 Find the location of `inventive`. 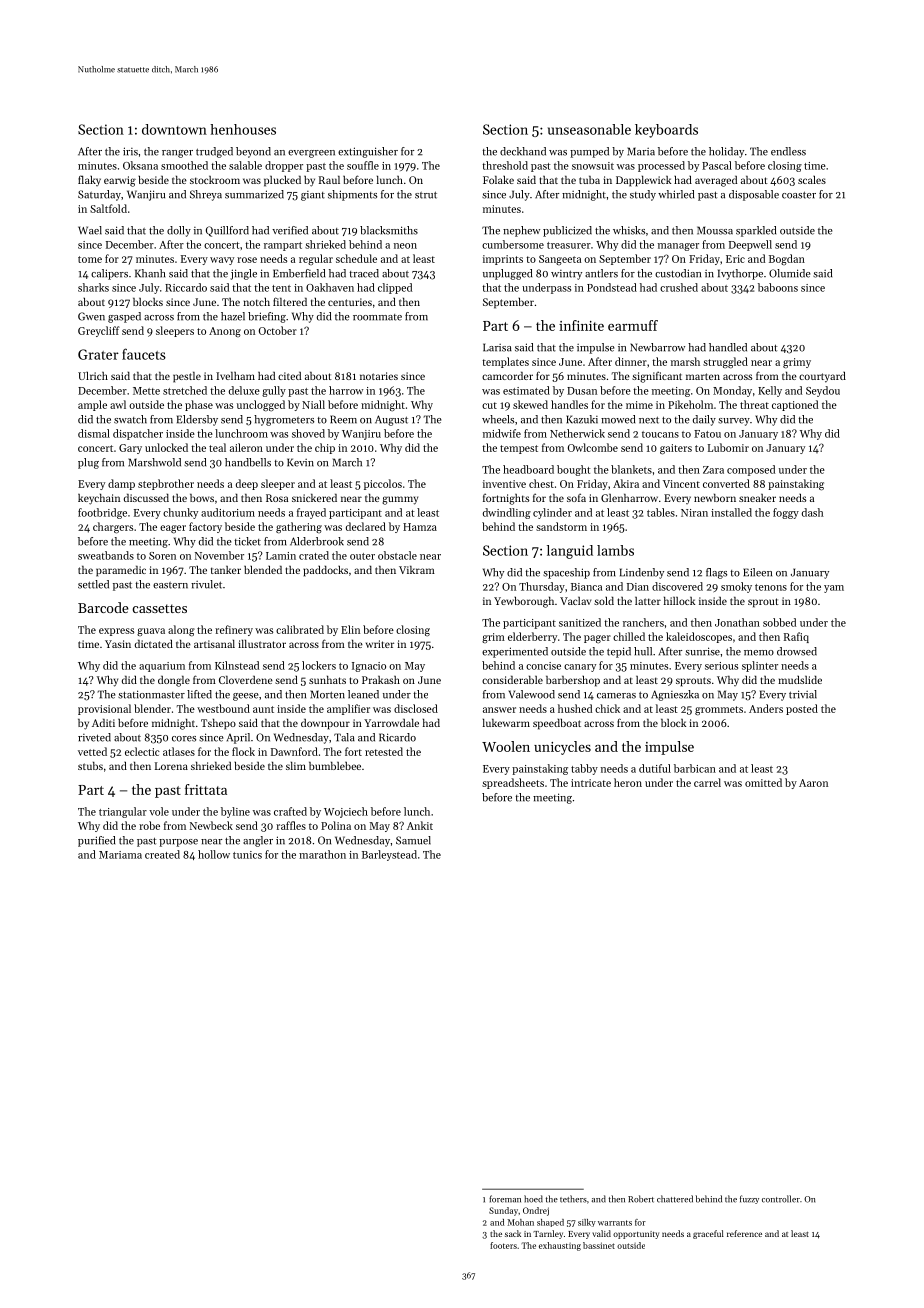

inventive is located at coordinates (504, 484).
